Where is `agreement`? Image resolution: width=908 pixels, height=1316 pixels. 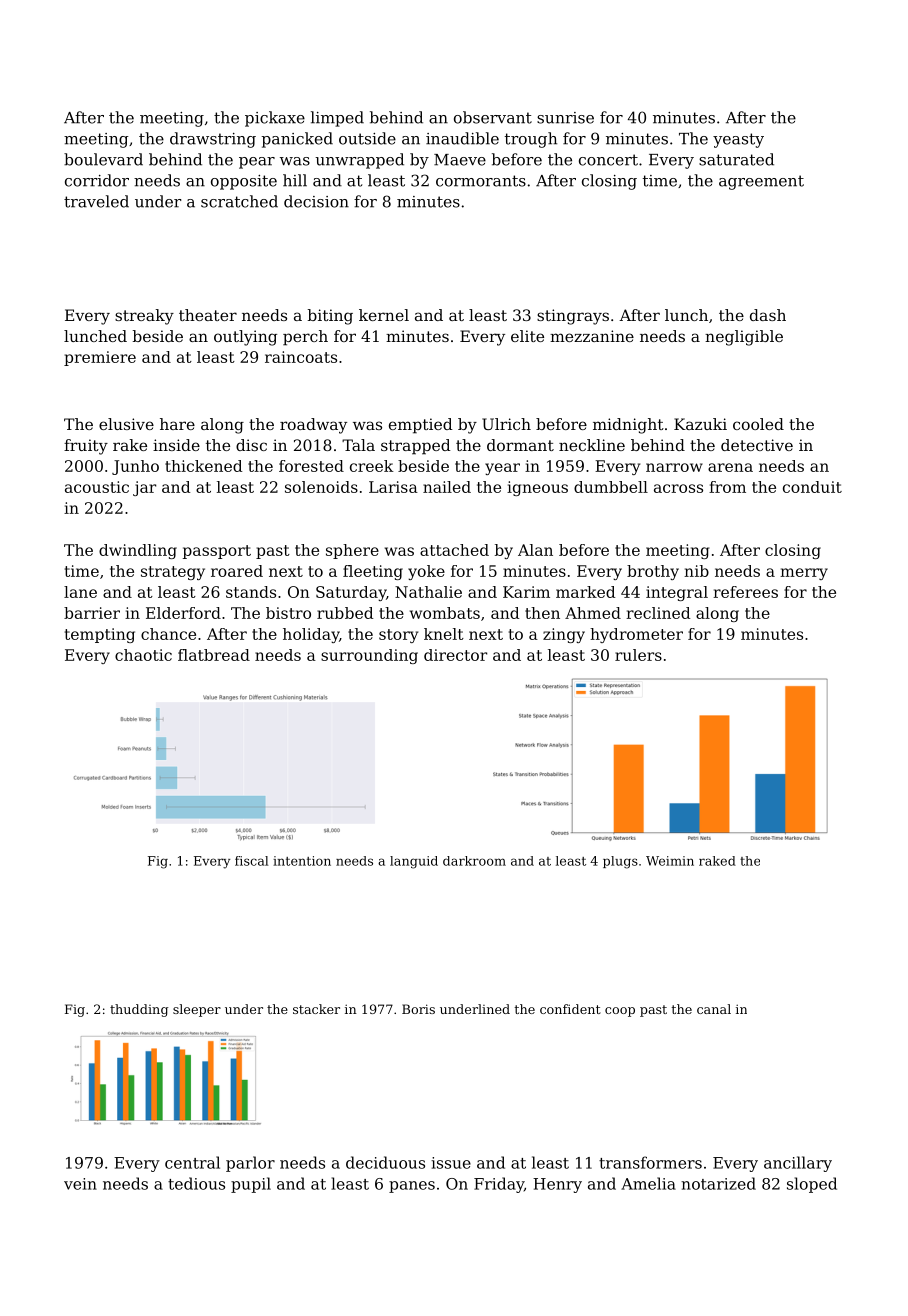
agreement is located at coordinates (761, 182).
